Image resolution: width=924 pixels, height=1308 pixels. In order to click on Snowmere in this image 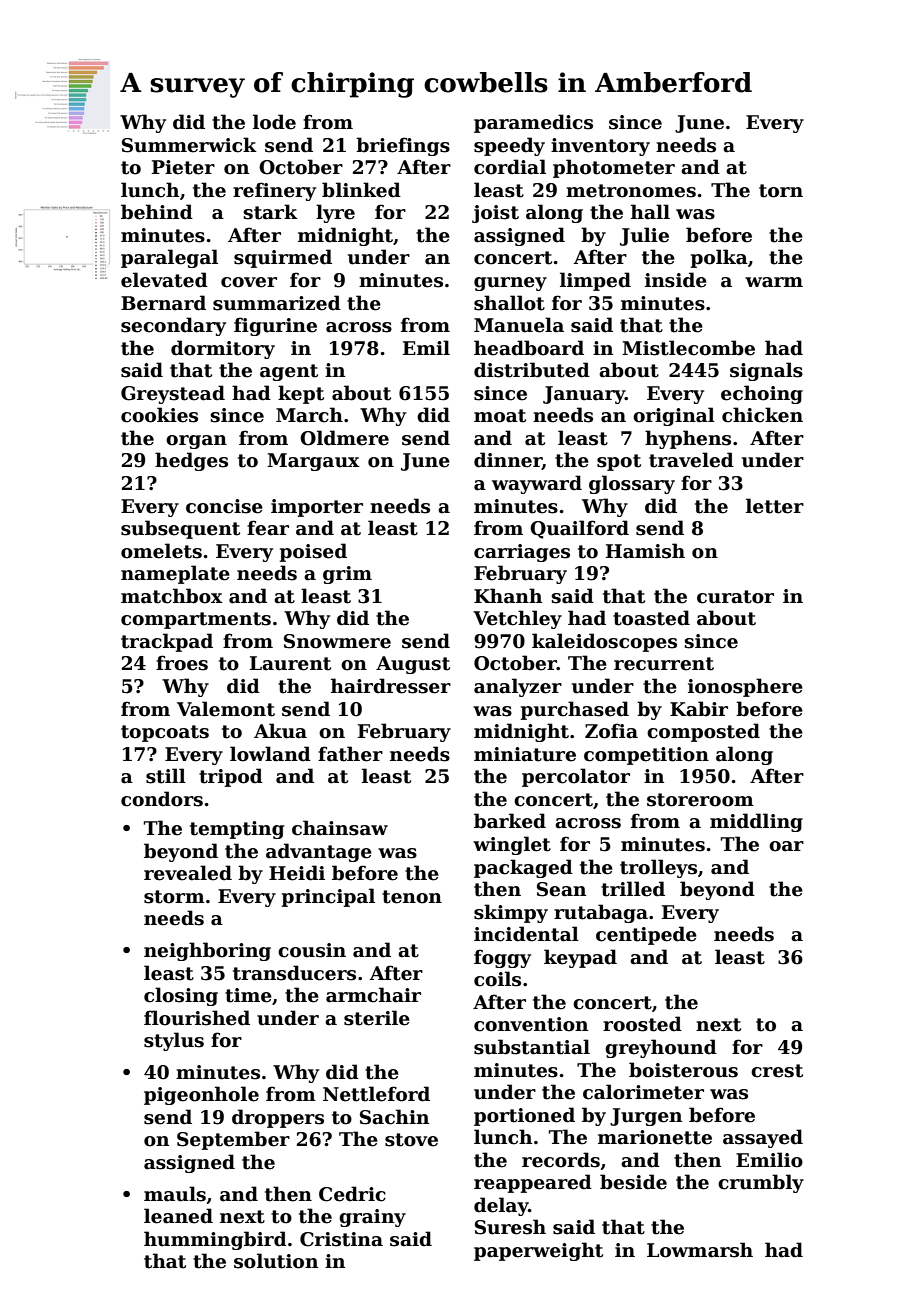, I will do `click(337, 641)`.
